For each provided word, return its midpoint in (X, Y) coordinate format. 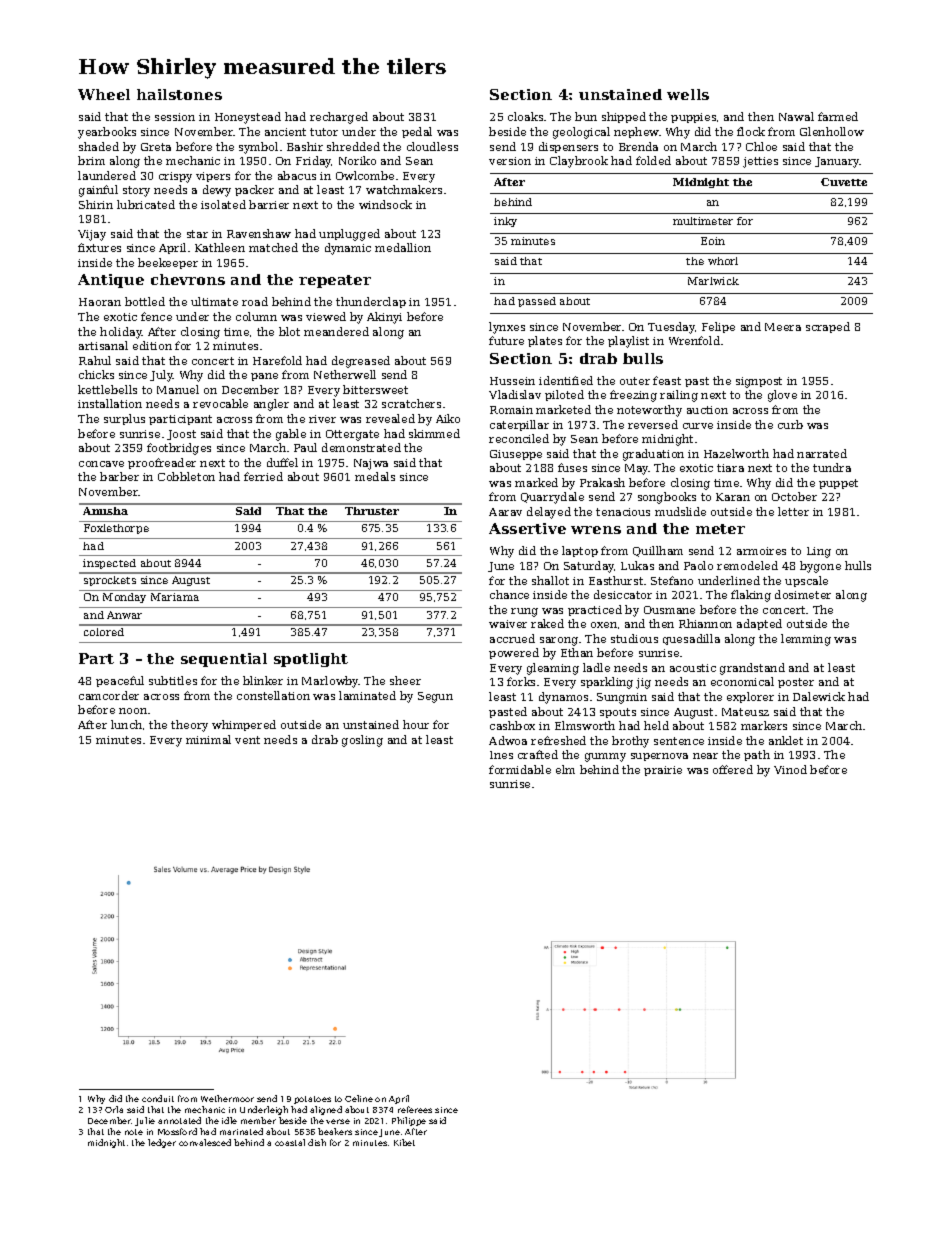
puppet (838, 484)
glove (782, 396)
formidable (520, 769)
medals (375, 476)
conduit (158, 1098)
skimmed (434, 433)
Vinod (790, 769)
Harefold (277, 360)
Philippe (409, 1121)
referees (415, 1109)
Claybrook (579, 162)
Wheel (104, 94)
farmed (838, 116)
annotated (179, 1120)
